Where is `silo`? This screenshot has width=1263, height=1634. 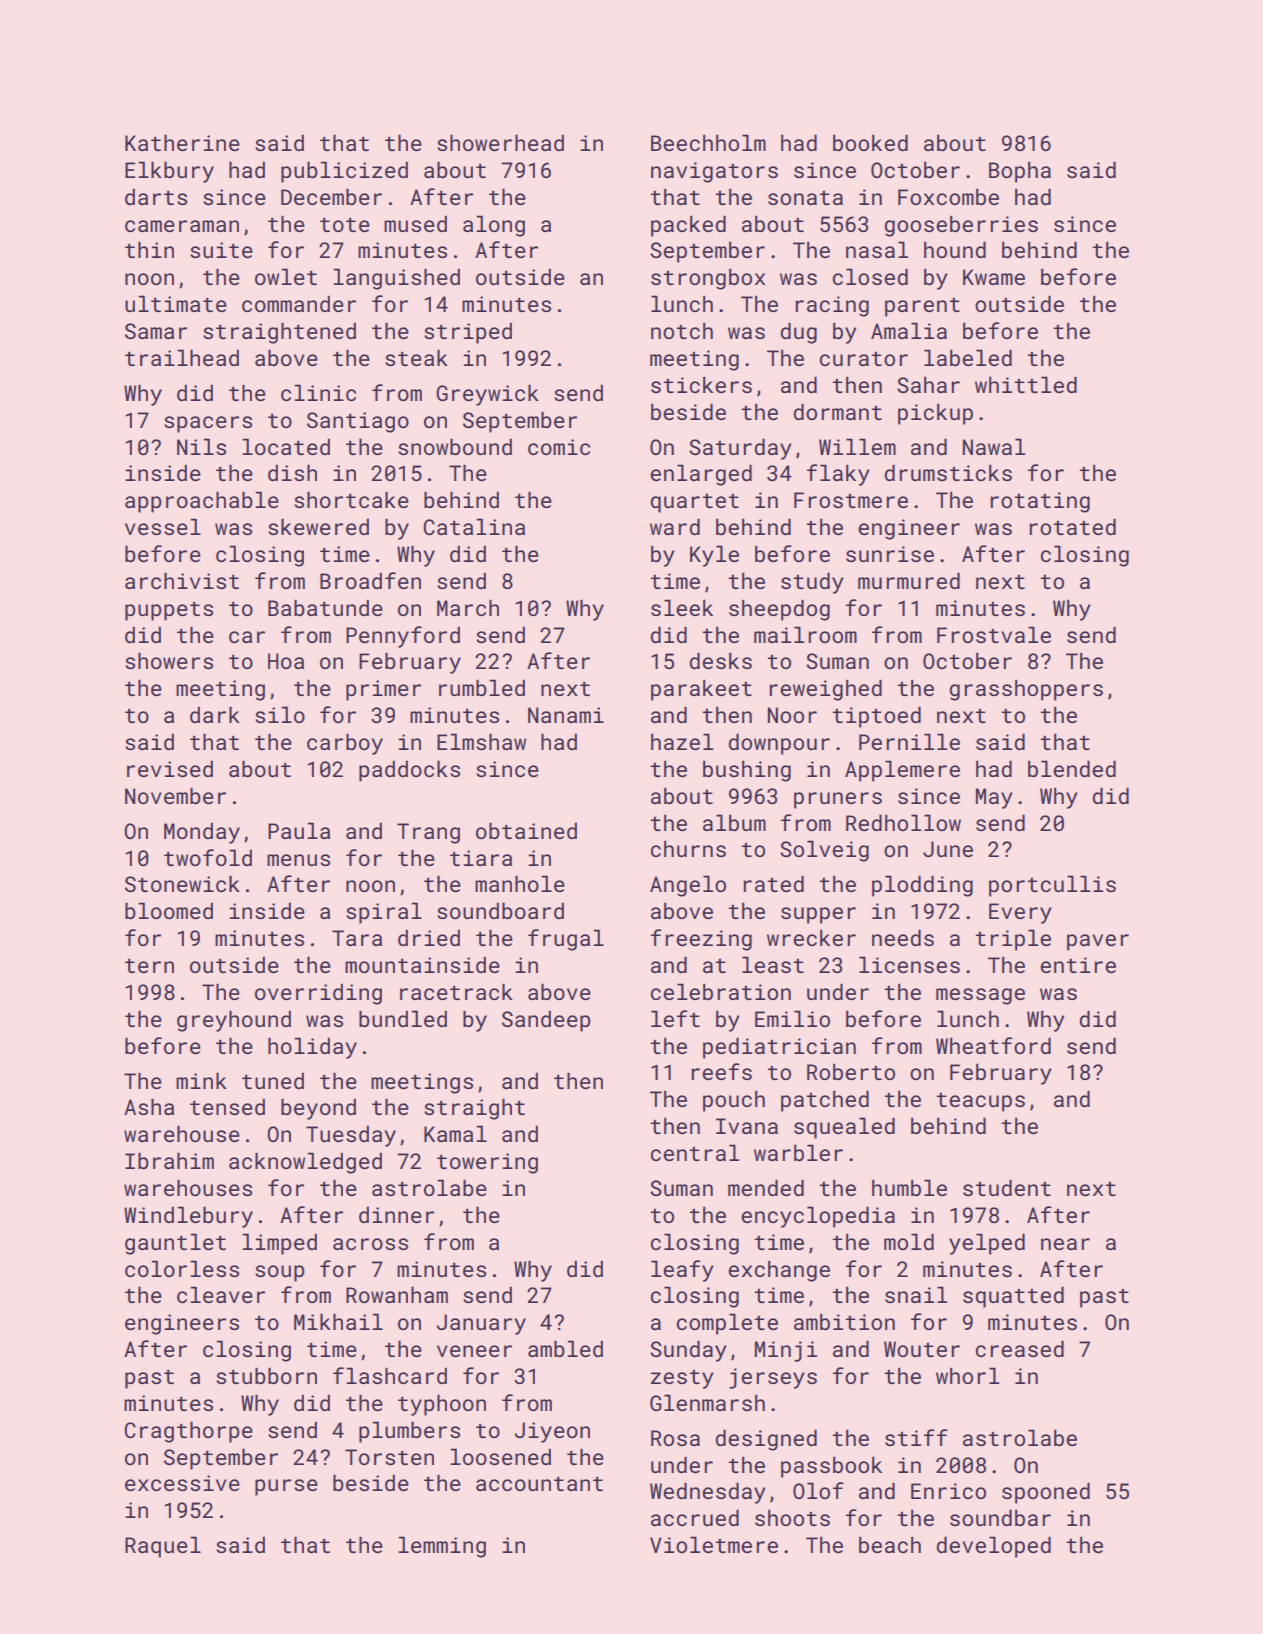 silo is located at coordinates (280, 714).
